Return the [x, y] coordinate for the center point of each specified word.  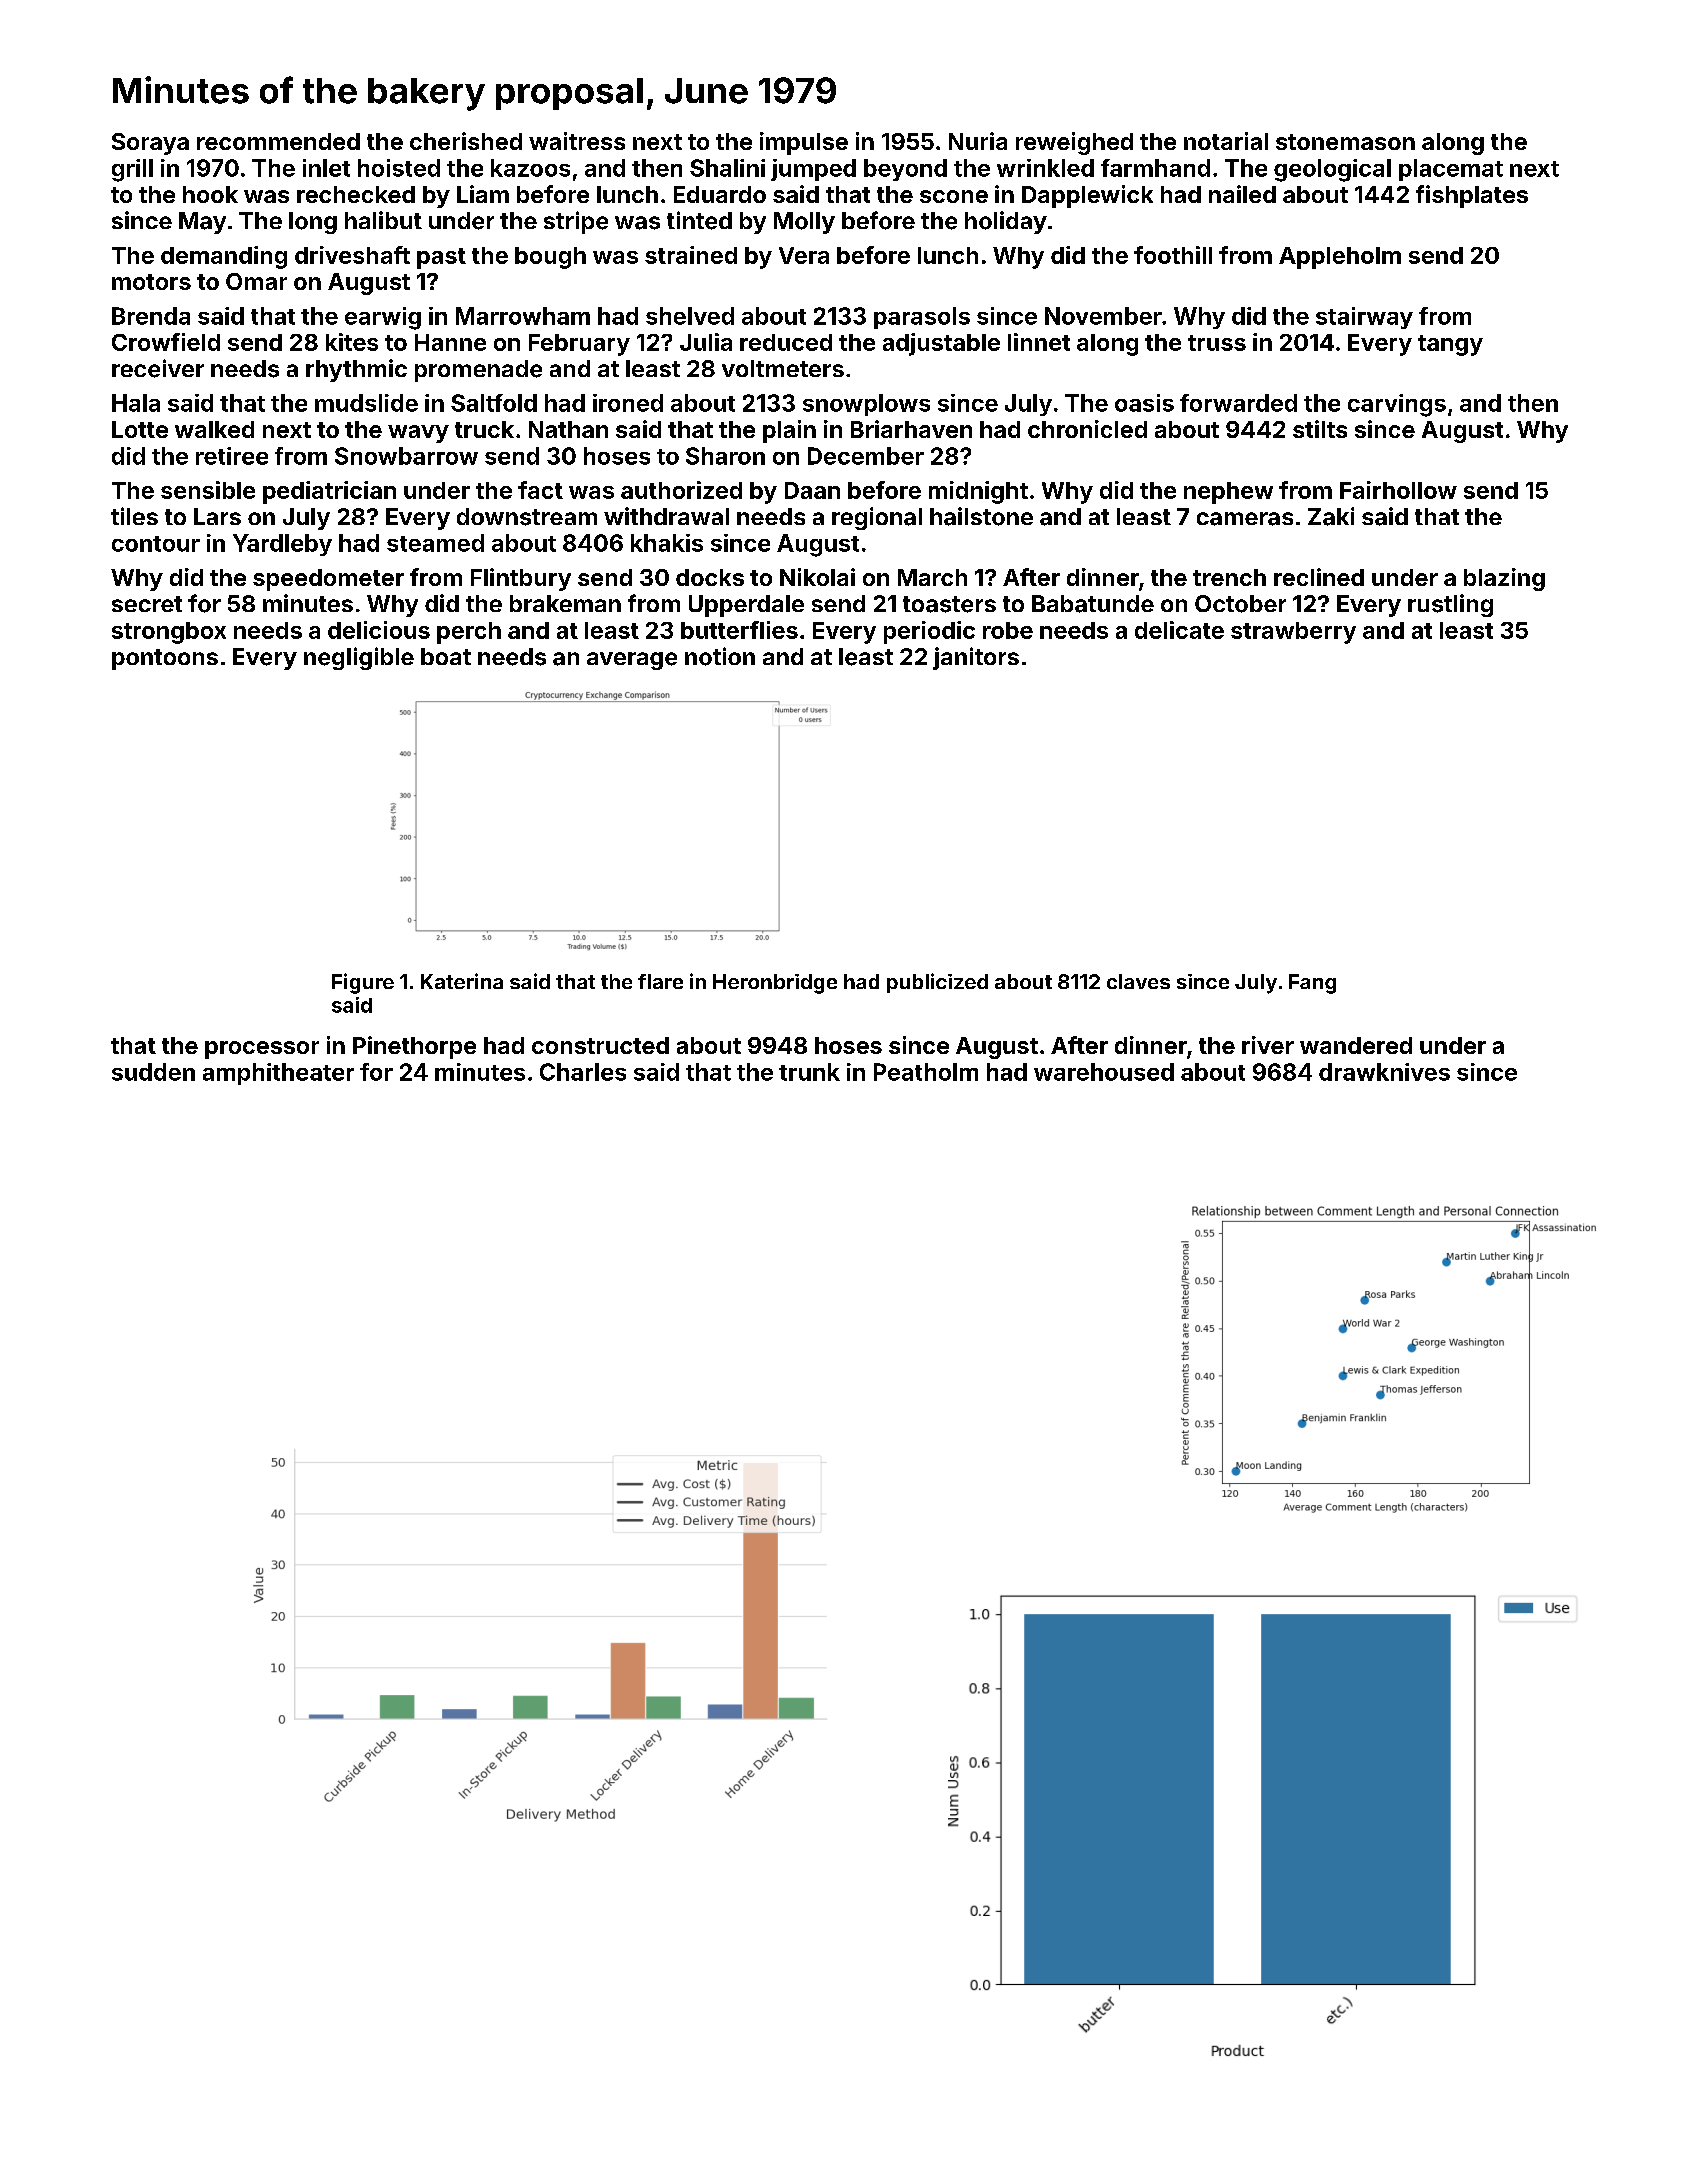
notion [720, 656]
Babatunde [1093, 604]
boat [446, 656]
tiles [134, 516]
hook [210, 194]
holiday [1006, 222]
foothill [1173, 255]
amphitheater [278, 1074]
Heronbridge [775, 984]
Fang [1312, 984]
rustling [1450, 605]
